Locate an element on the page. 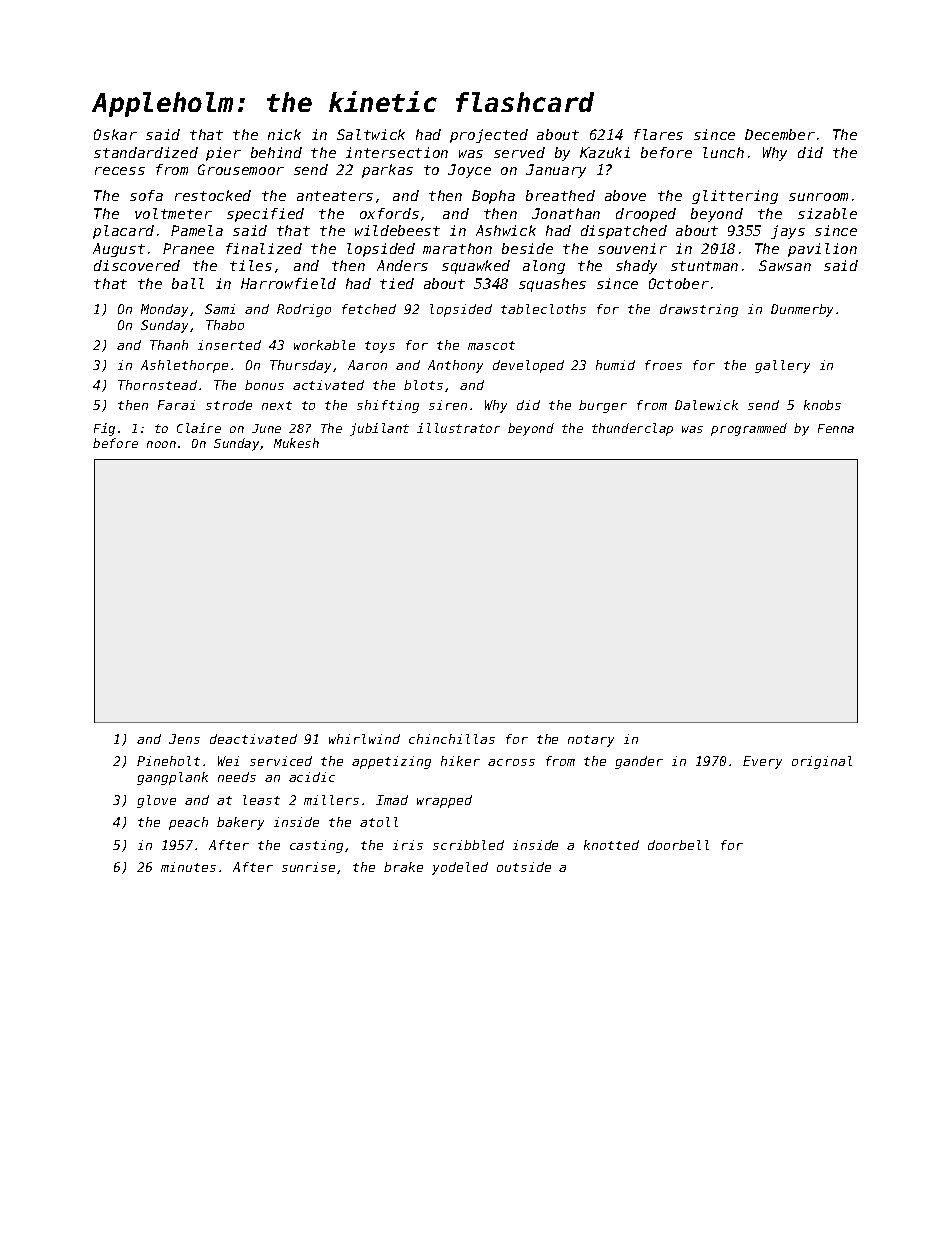 The height and width of the page is (1233, 952). next is located at coordinates (277, 405).
